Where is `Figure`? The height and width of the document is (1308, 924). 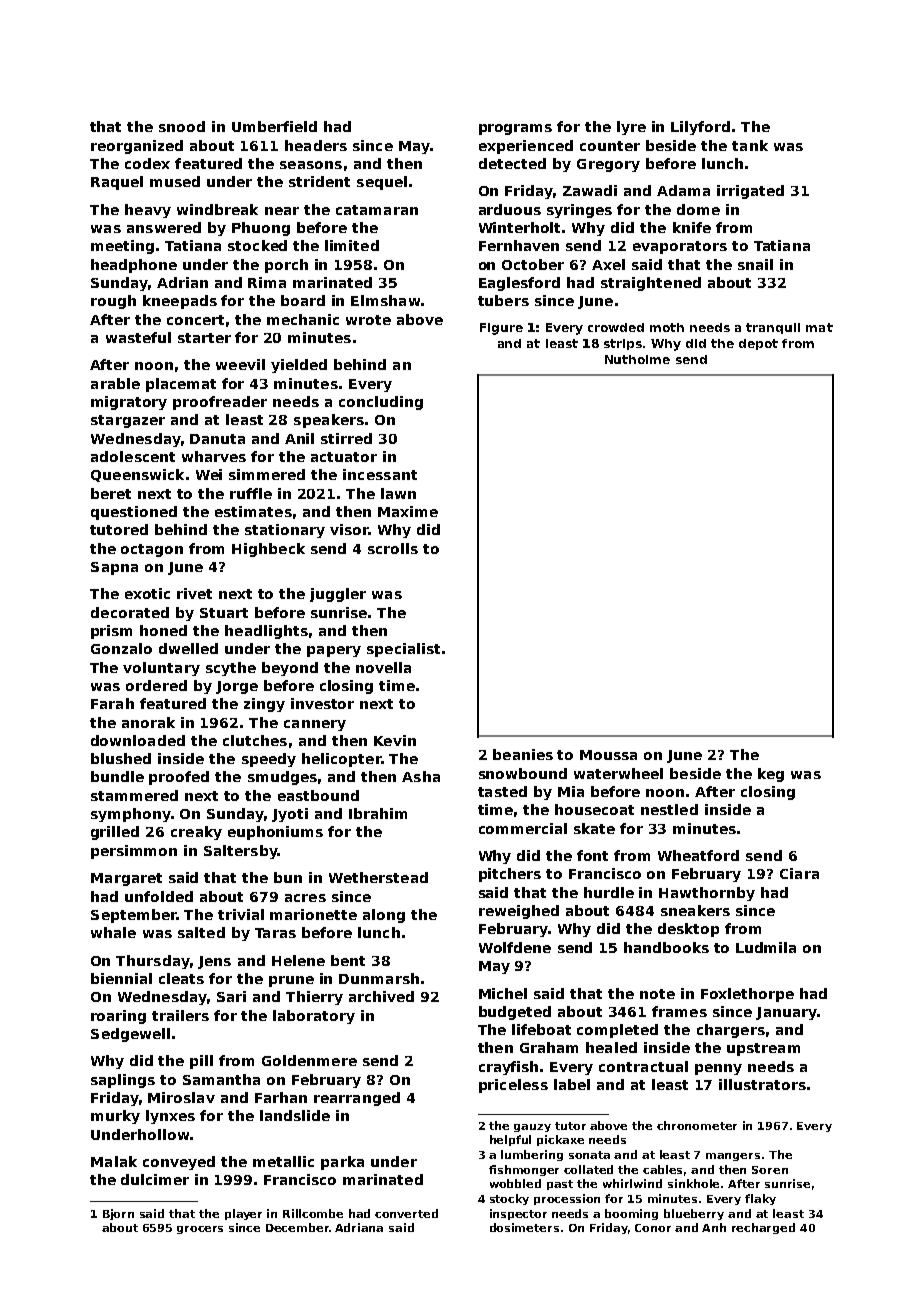 Figure is located at coordinates (501, 329).
